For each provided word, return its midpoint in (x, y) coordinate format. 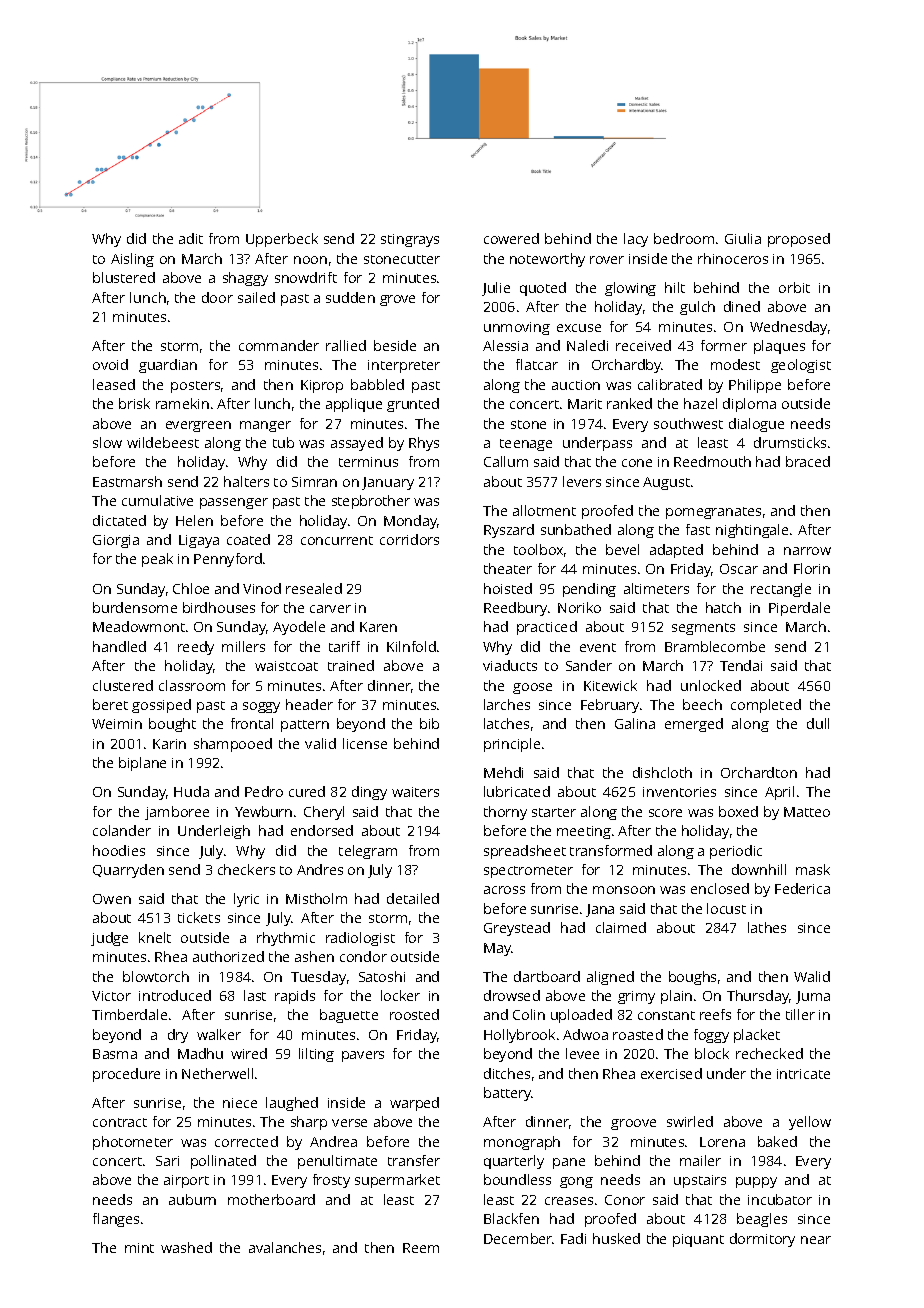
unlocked (711, 685)
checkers (246, 869)
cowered (511, 238)
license (365, 743)
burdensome (135, 607)
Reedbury (515, 609)
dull (818, 723)
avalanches (285, 1247)
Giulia (743, 238)
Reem (421, 1248)
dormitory (762, 1240)
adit (191, 238)
